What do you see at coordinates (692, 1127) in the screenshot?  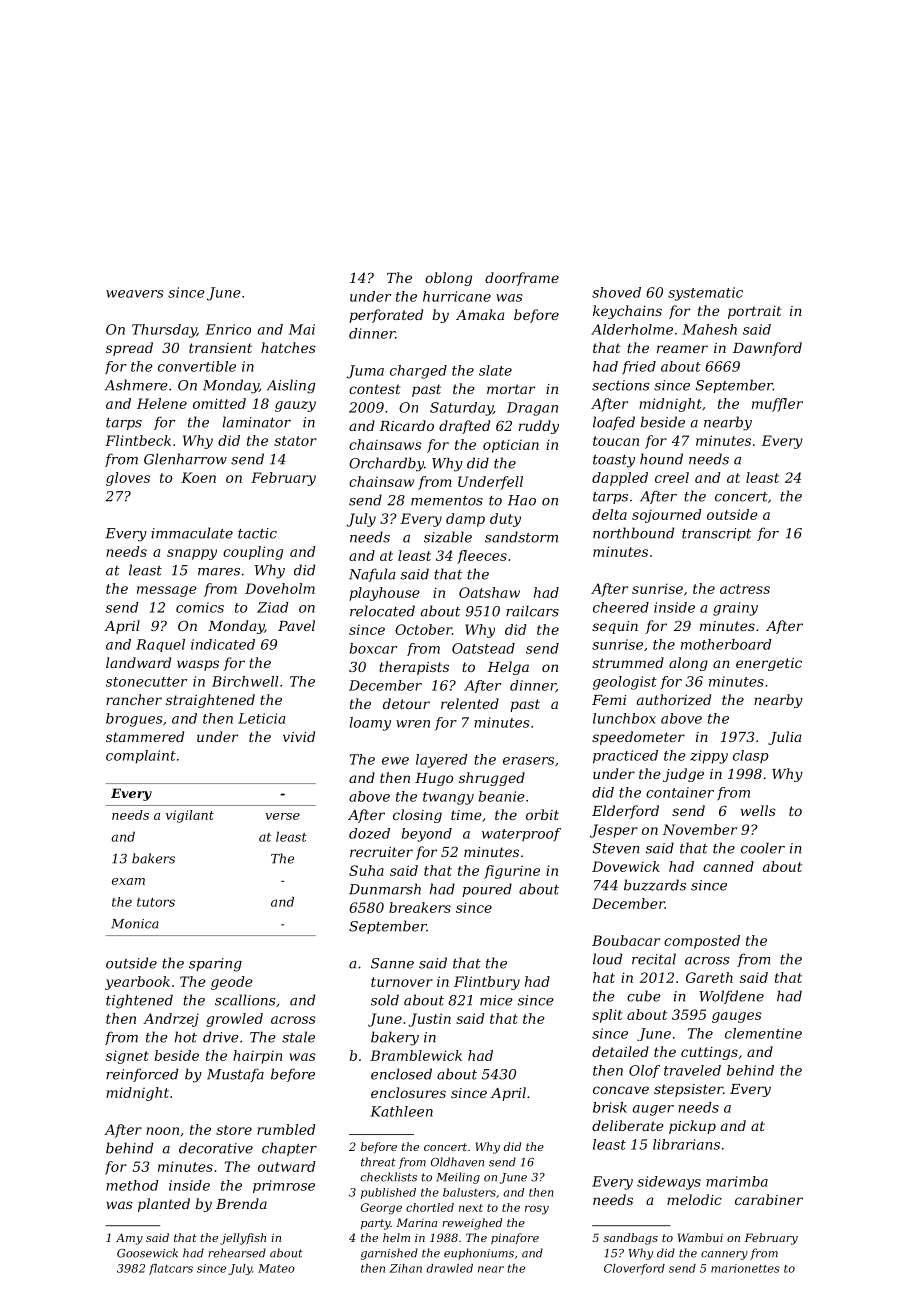 I see `pickup` at bounding box center [692, 1127].
